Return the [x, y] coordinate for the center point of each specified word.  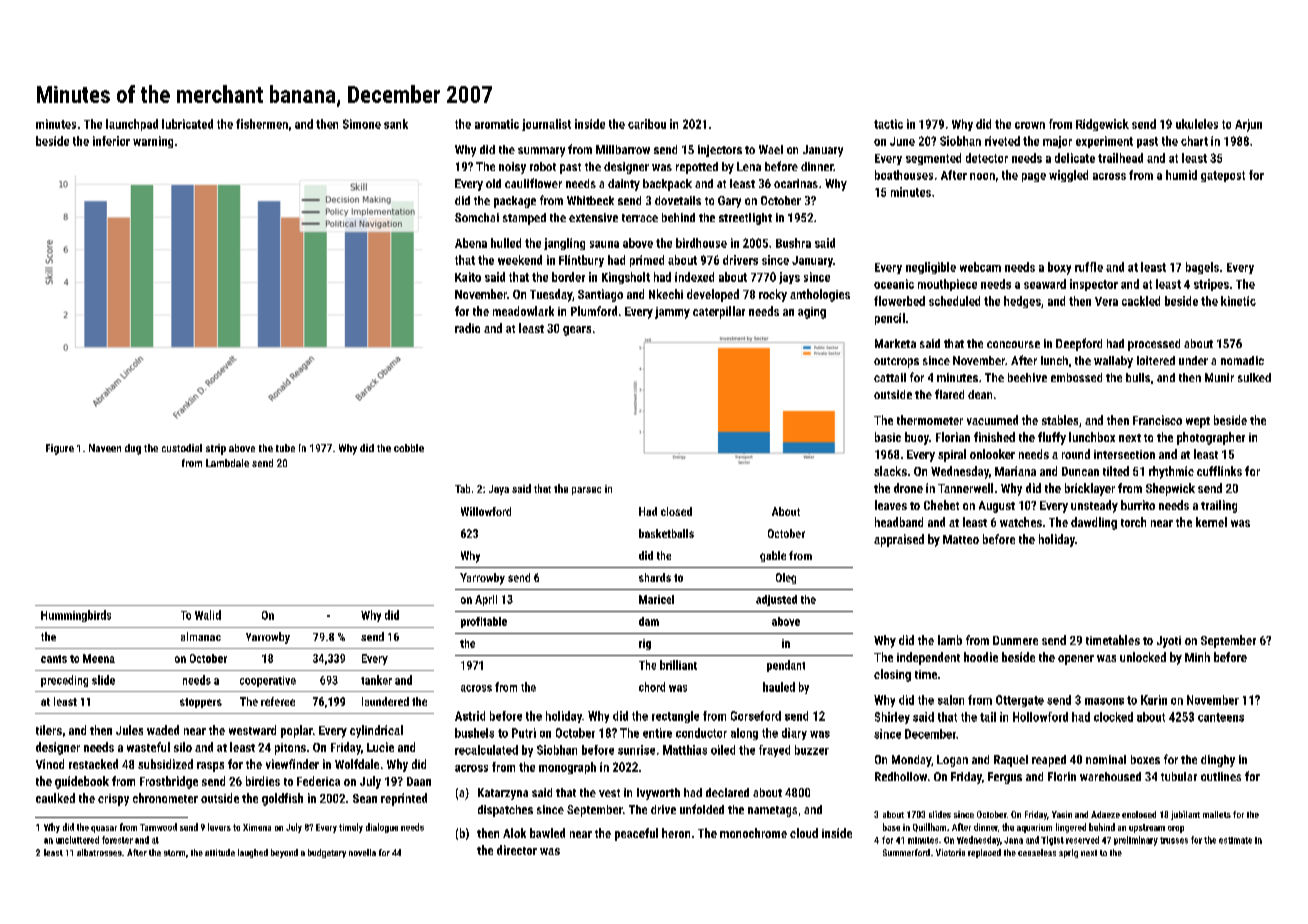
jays [789, 278]
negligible [931, 268]
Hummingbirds [76, 616]
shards [655, 577]
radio [467, 328]
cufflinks [1219, 471]
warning [153, 142]
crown [1030, 125]
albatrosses [99, 852]
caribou [647, 124]
